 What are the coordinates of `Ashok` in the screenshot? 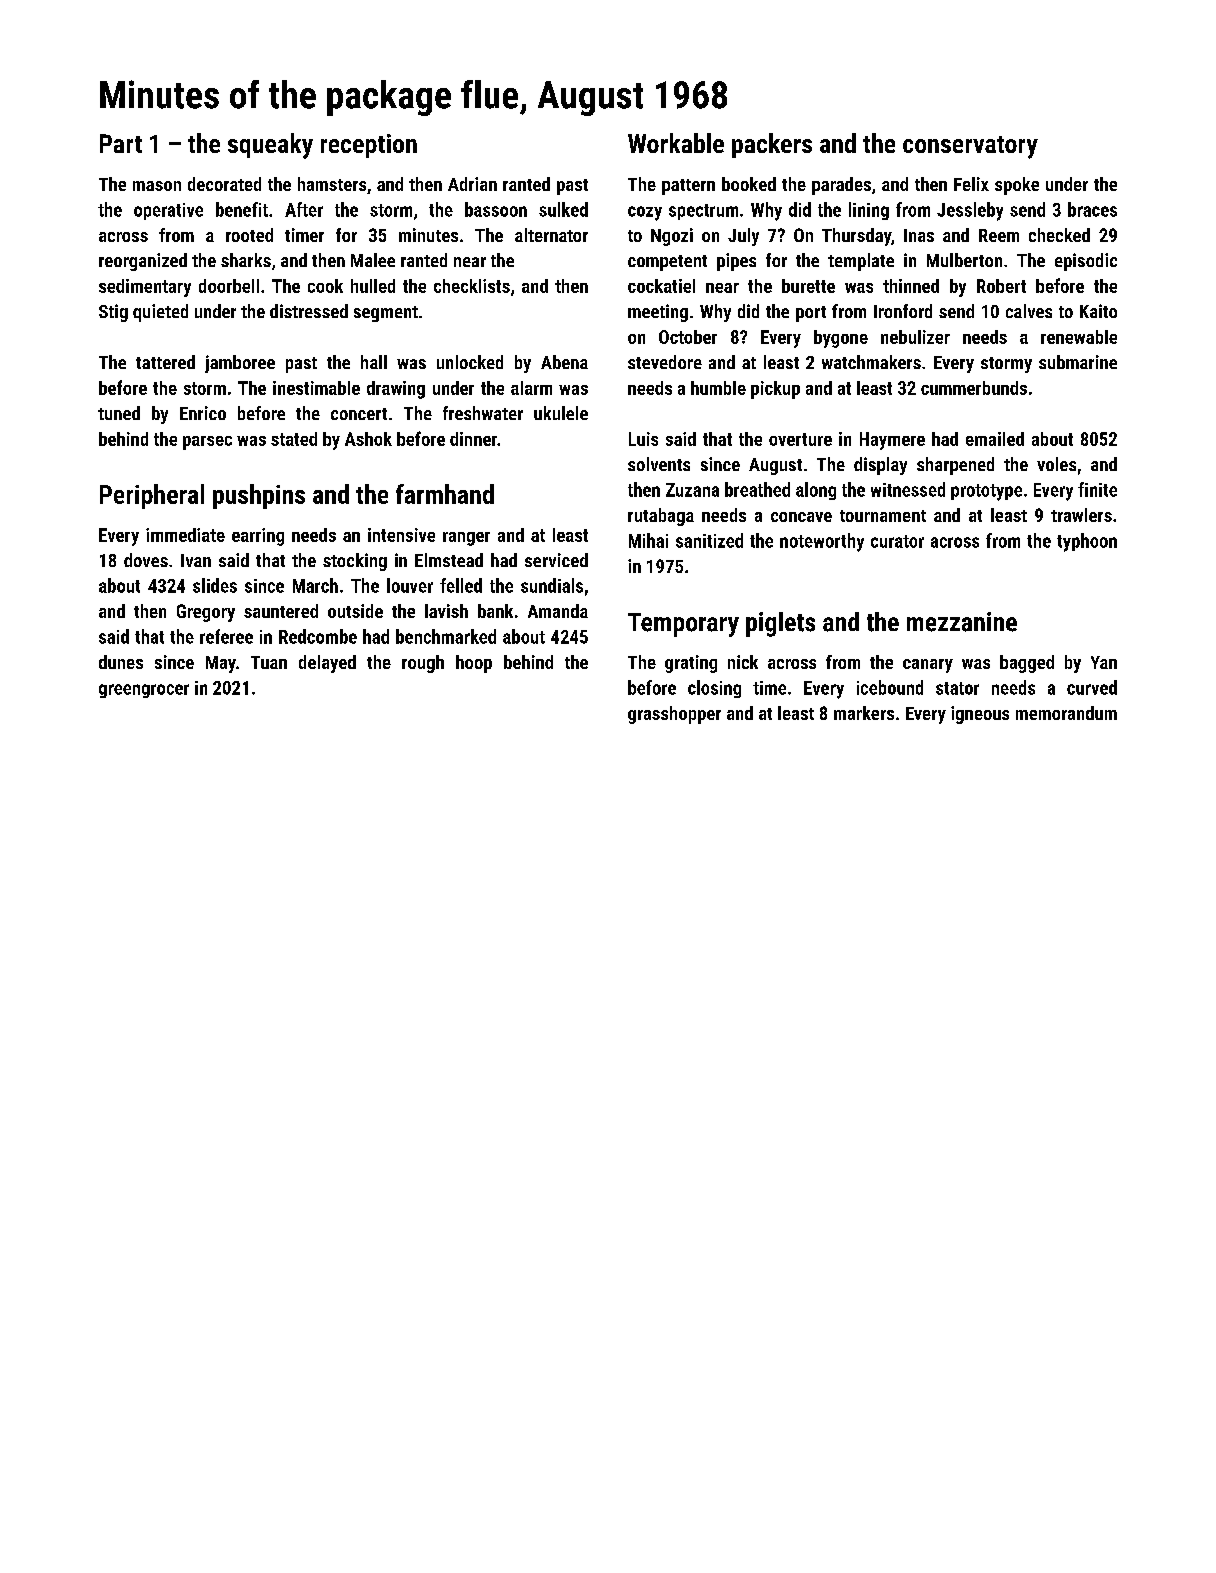 It's located at (368, 439).
